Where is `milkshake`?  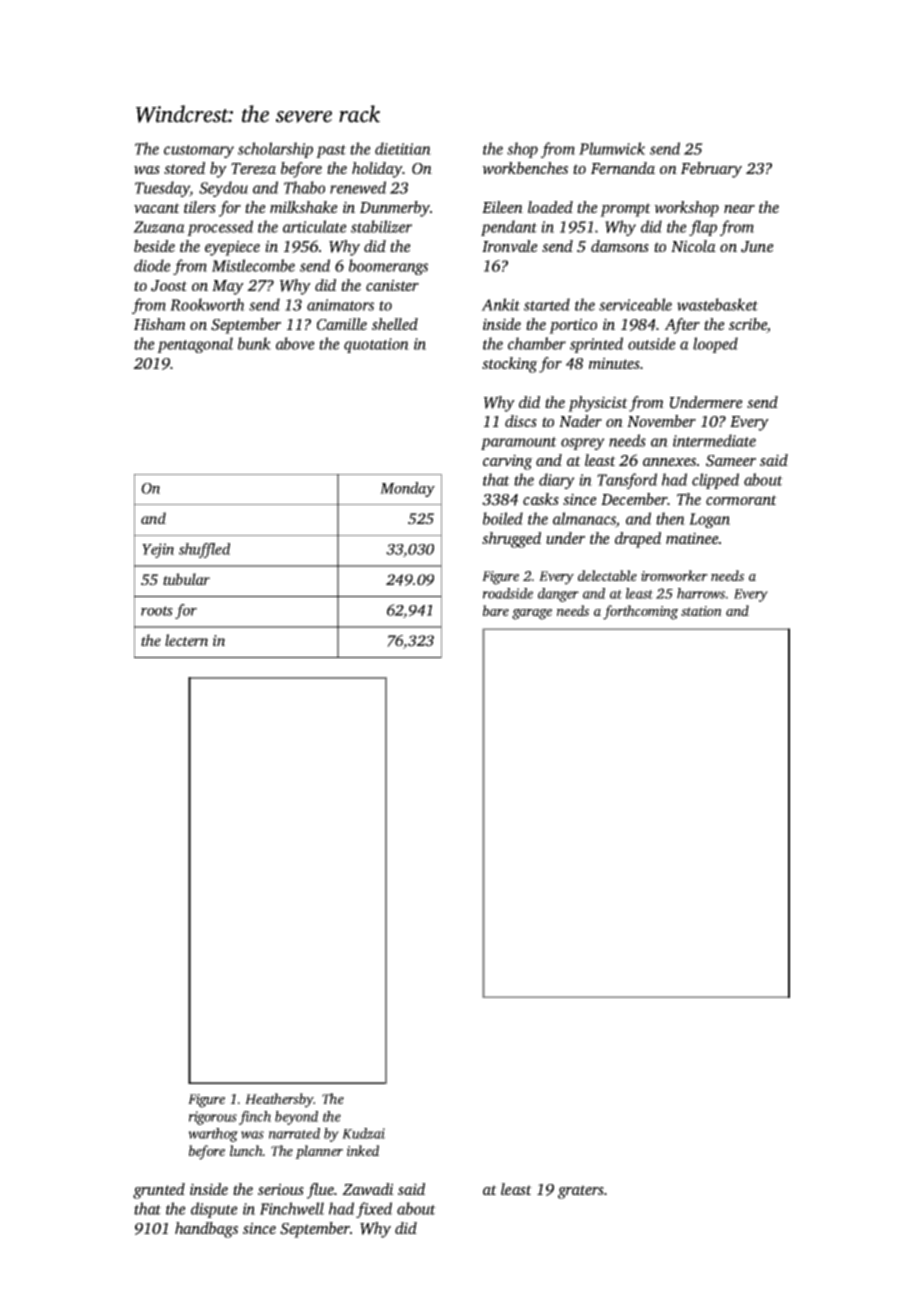 milkshake is located at coordinates (304, 207).
